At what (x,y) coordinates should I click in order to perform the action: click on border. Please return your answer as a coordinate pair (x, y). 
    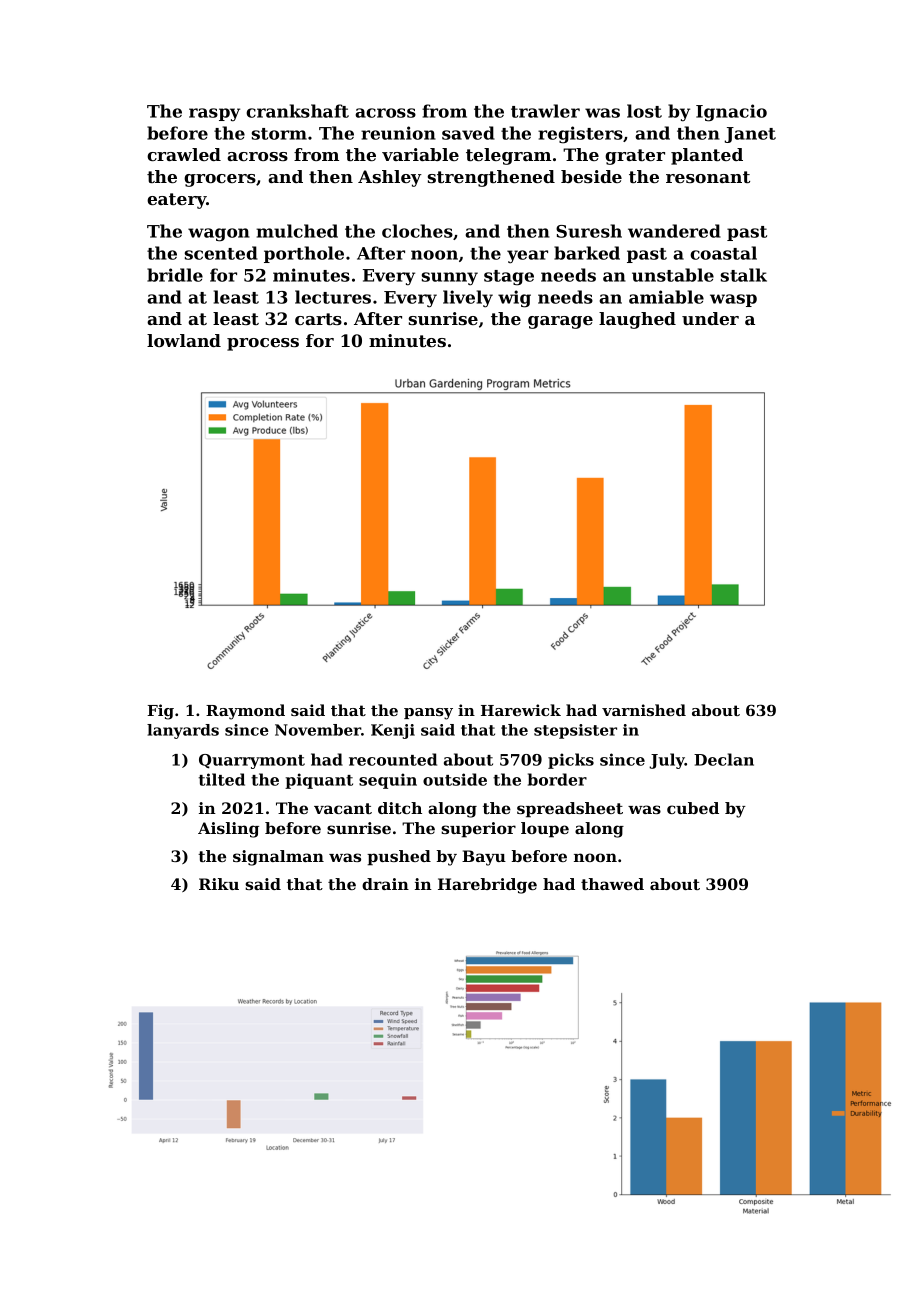
    Looking at the image, I should click on (557, 779).
